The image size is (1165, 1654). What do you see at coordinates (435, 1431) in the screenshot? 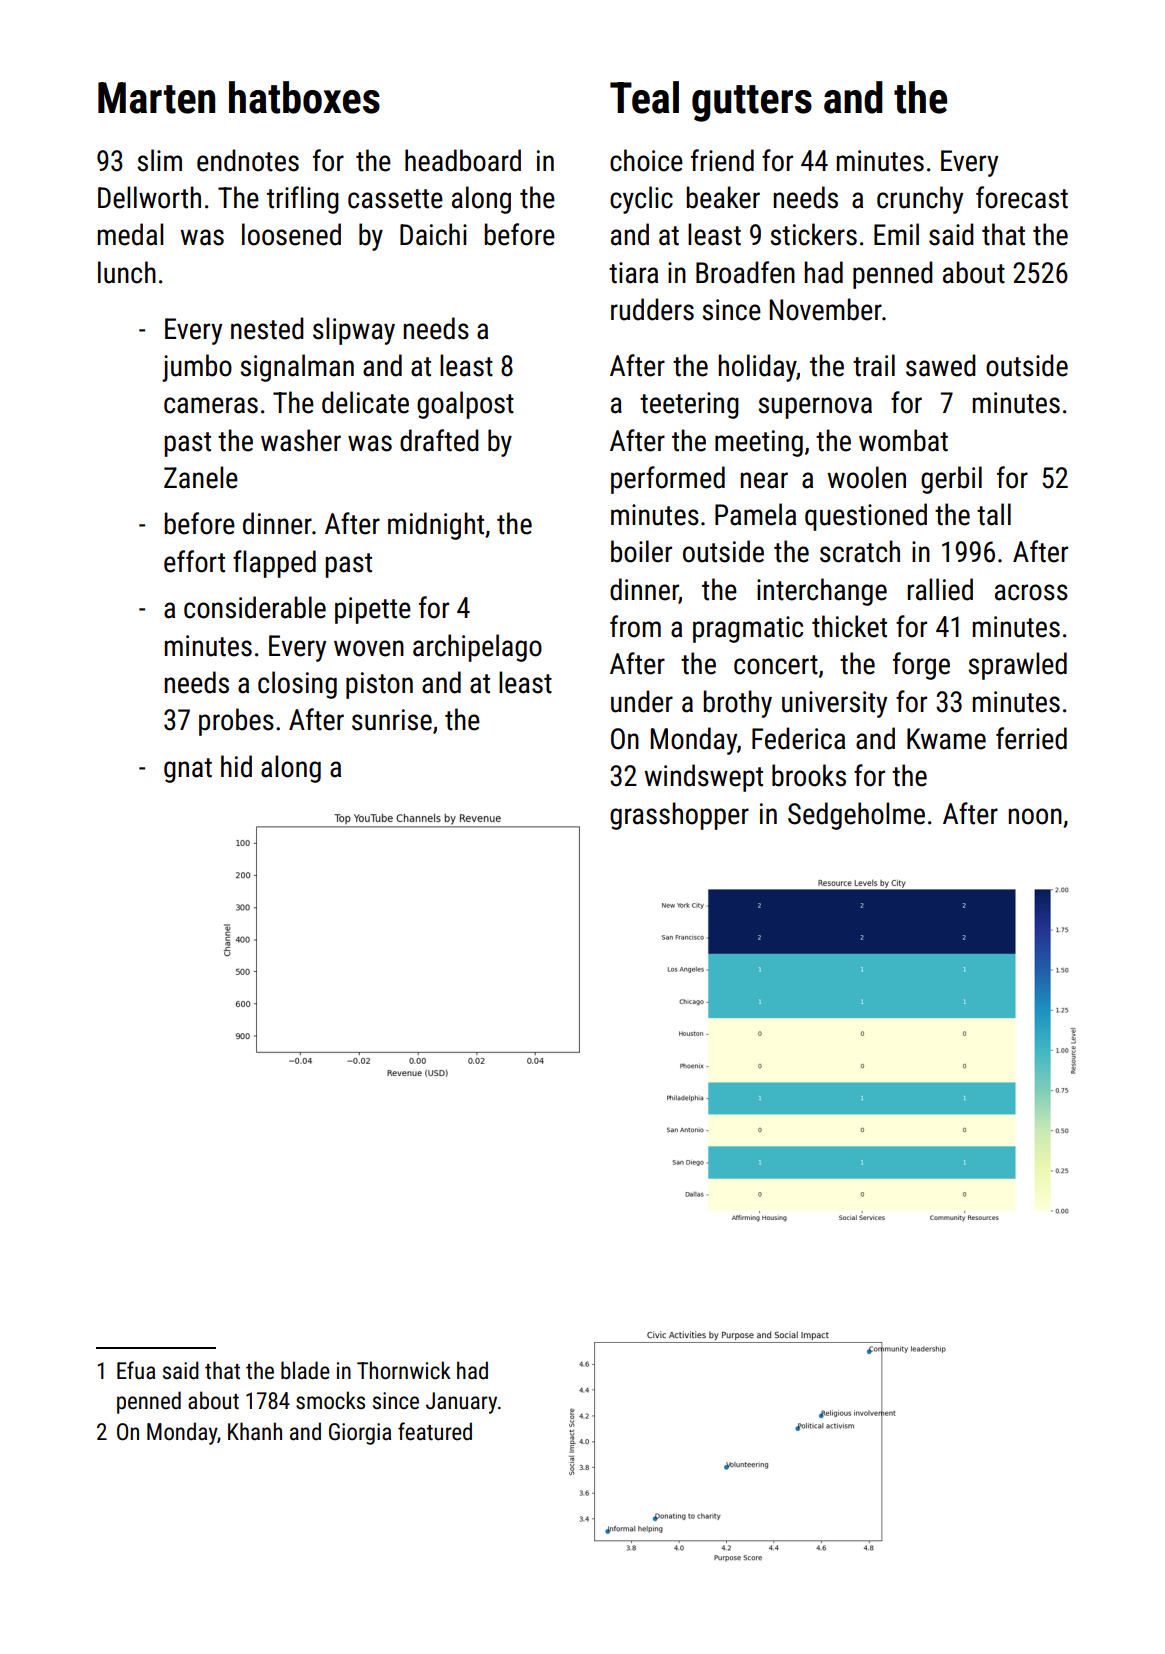
I see `featured` at bounding box center [435, 1431].
